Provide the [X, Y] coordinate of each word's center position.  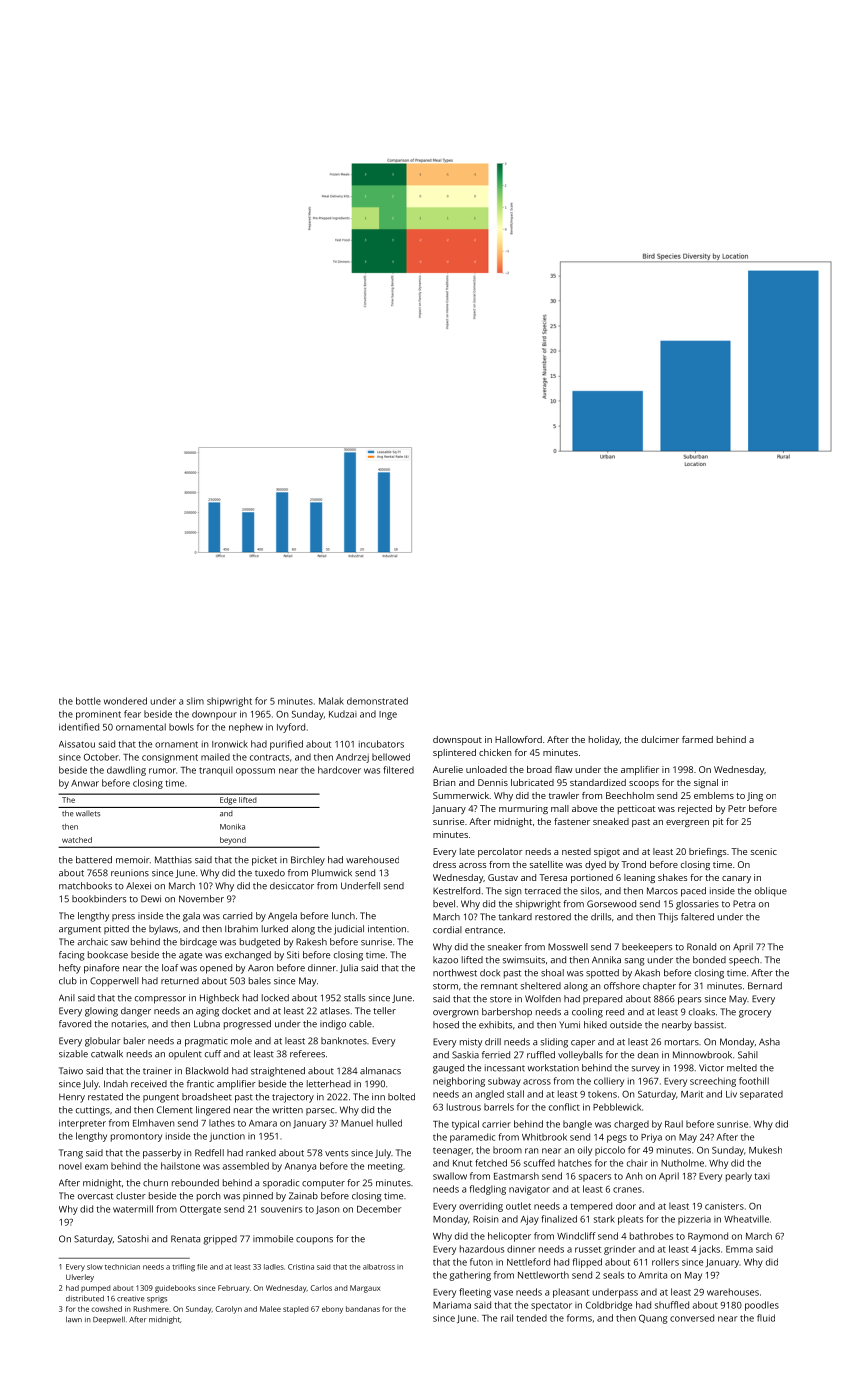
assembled [246, 1166]
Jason [327, 1210]
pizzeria [694, 1220]
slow [95, 1267]
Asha [769, 1042]
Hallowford [518, 739]
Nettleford [528, 1262]
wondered [125, 701]
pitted [116, 929]
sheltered [541, 986]
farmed [697, 739]
